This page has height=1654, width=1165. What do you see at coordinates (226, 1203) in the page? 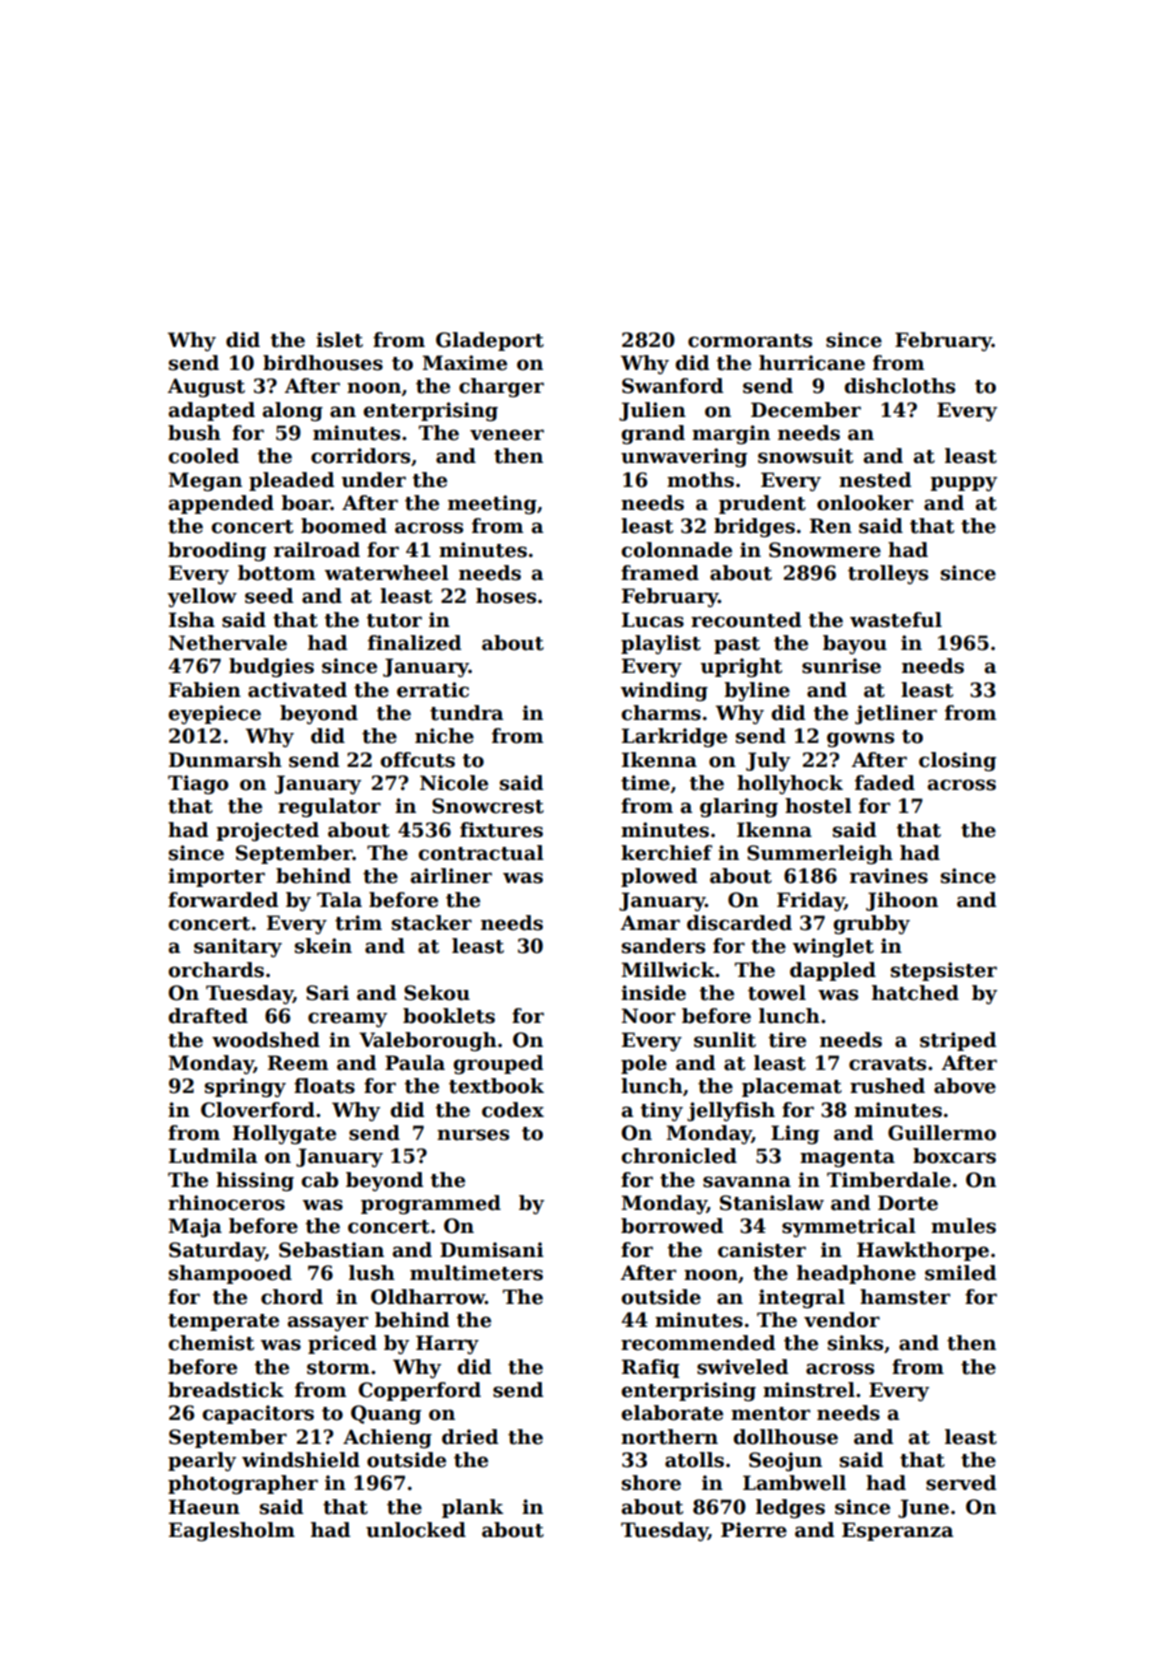
I see `rhinoceros` at bounding box center [226, 1203].
